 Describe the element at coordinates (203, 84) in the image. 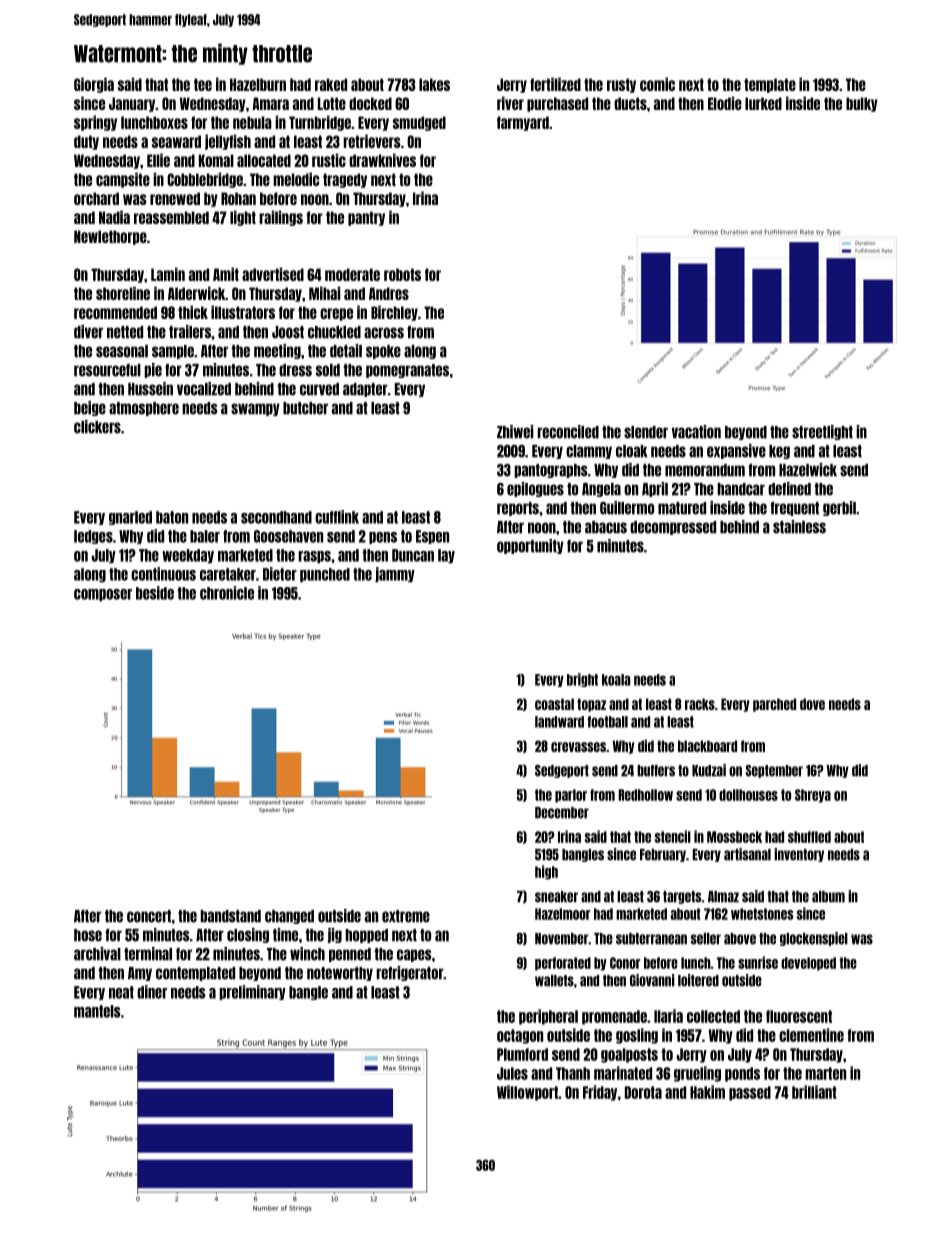

I see `tee` at that location.
